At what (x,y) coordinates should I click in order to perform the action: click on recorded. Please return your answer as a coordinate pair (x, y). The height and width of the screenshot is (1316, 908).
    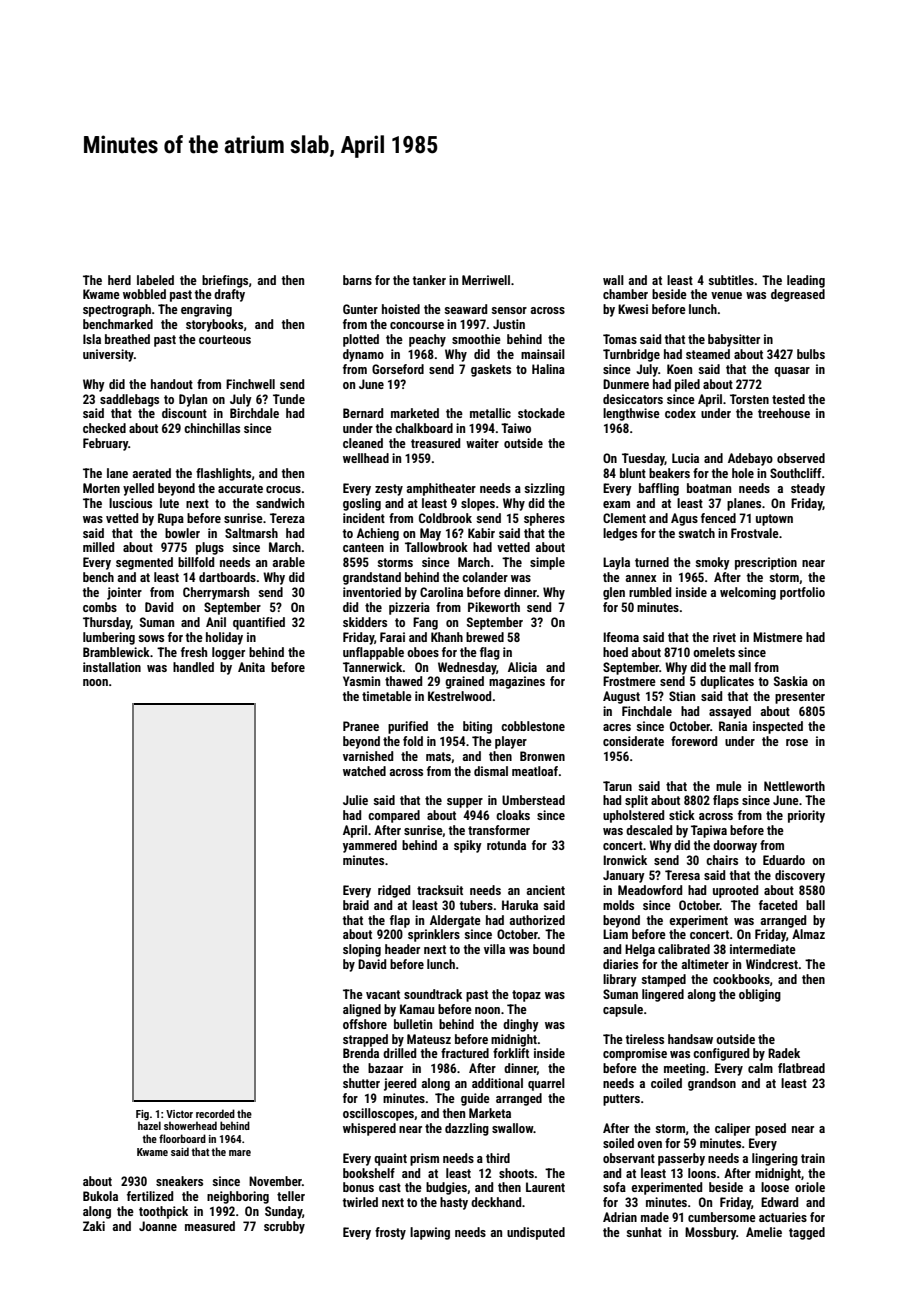
    Looking at the image, I should click on (215, 1113).
